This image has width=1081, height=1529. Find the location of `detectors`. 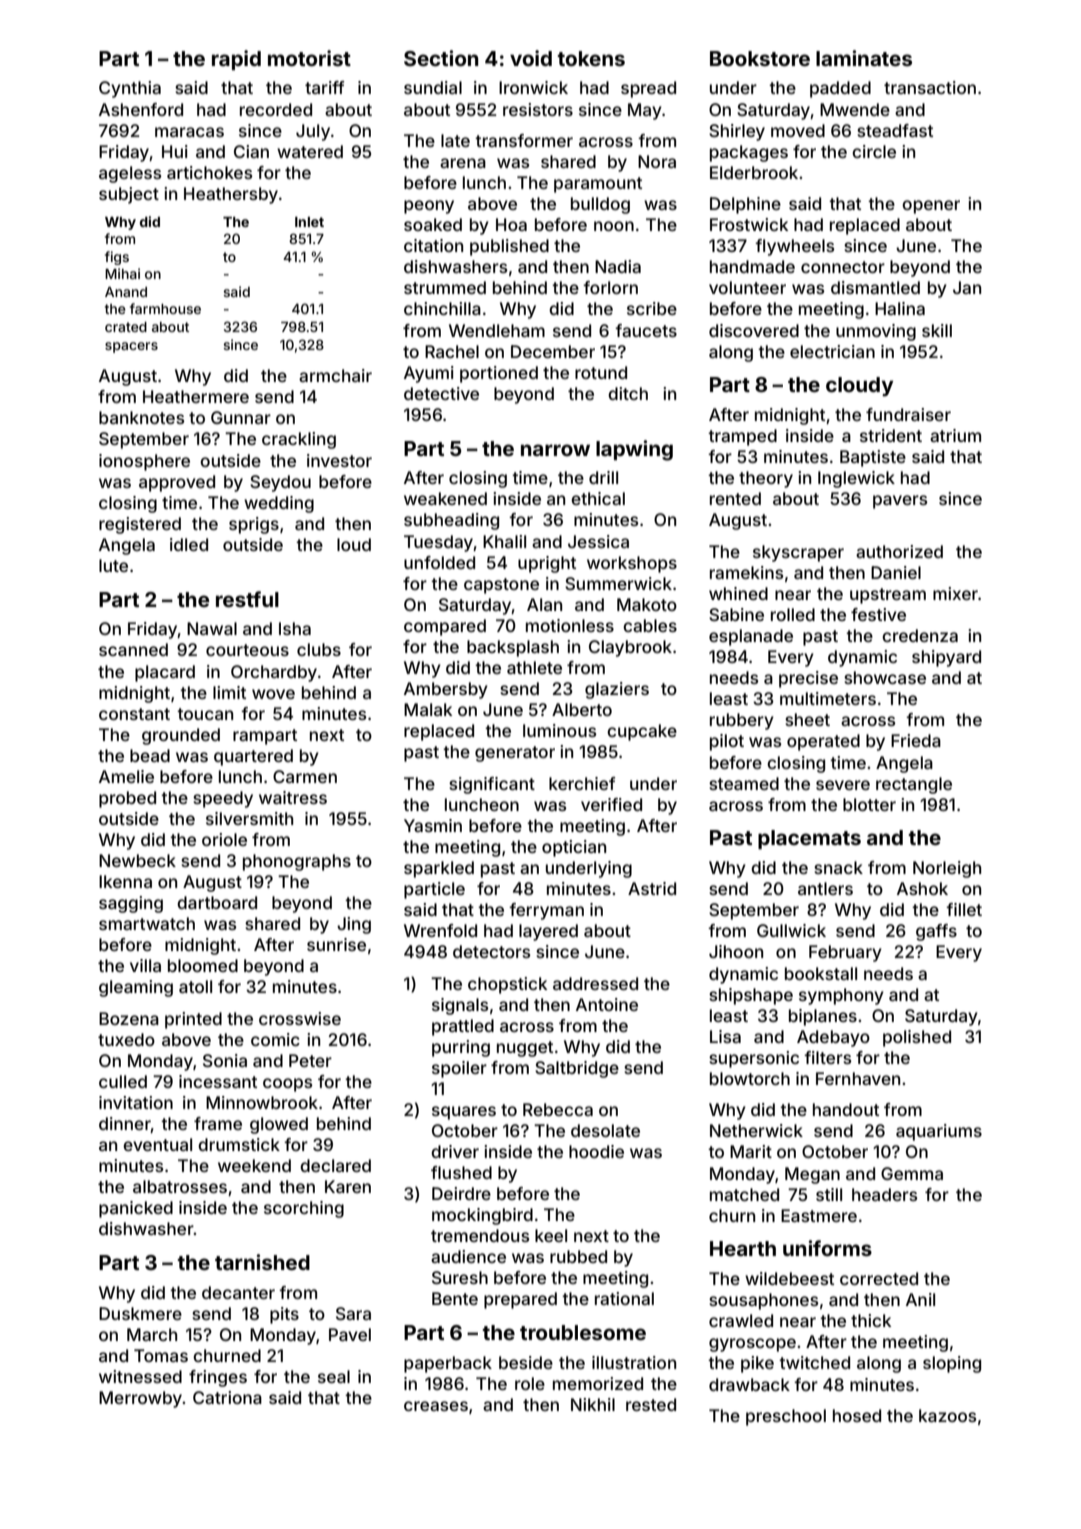

detectors is located at coordinates (491, 951).
